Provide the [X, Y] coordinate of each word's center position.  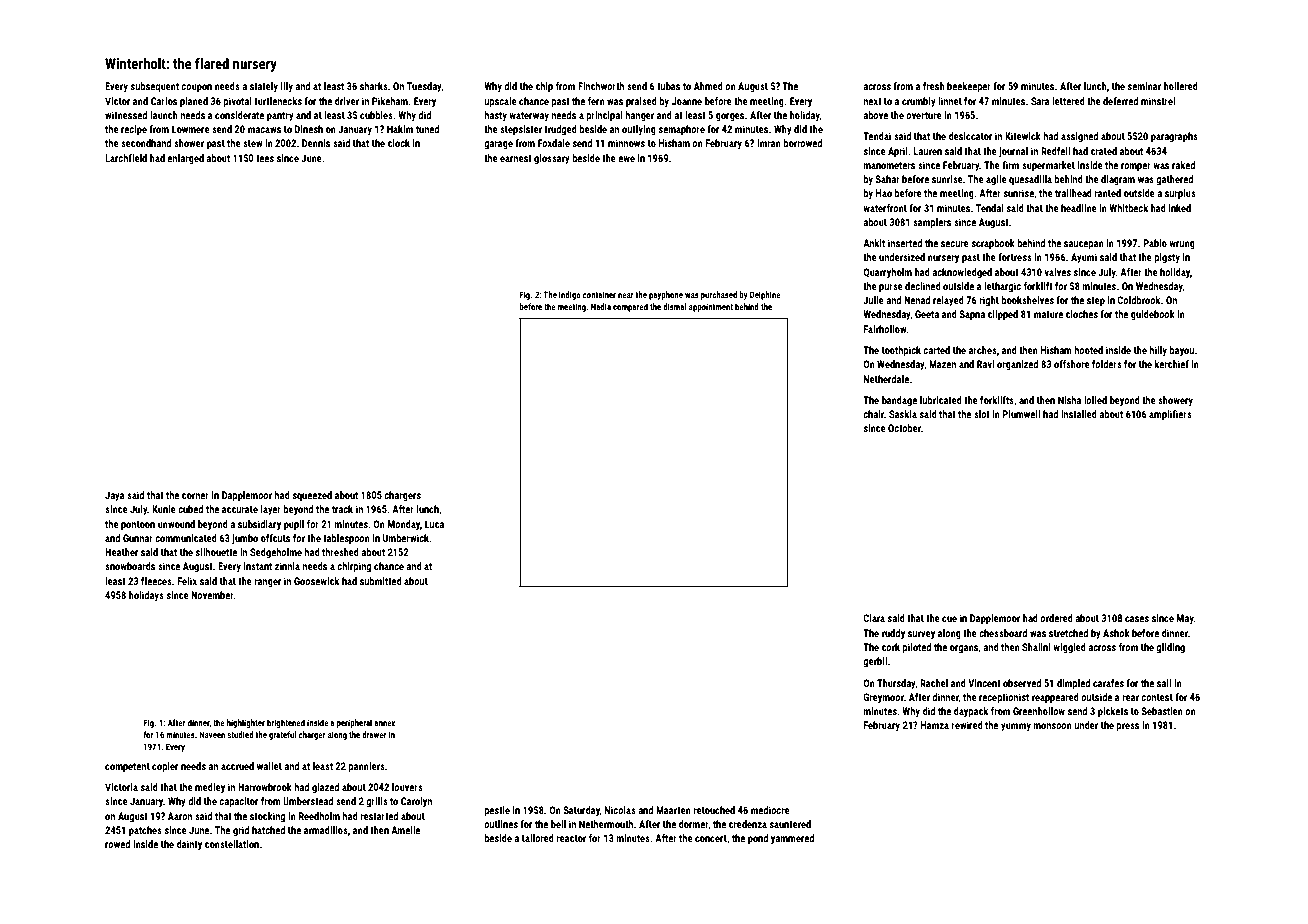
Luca [434, 524]
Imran [769, 143]
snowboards [130, 566]
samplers [932, 223]
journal [1013, 152]
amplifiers [1170, 415]
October [904, 428]
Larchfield [126, 158]
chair [873, 414]
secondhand [146, 143]
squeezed [312, 496]
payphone [666, 295]
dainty [189, 845]
